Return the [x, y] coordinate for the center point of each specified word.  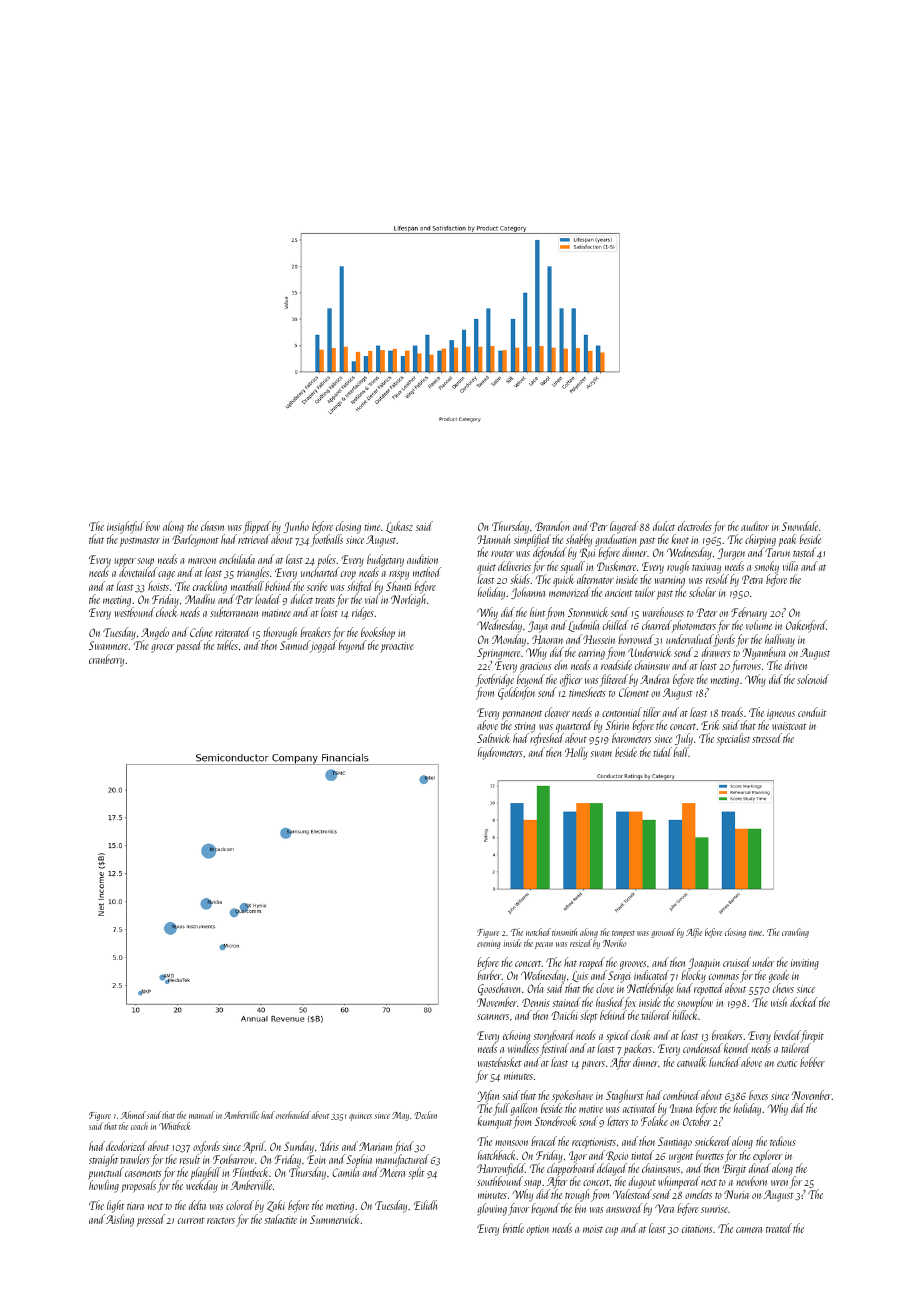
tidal [662, 752]
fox [630, 1003]
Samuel [294, 645]
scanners [493, 1017]
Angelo [155, 634]
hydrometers [500, 753]
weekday [202, 1187]
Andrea [654, 679]
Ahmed [133, 1115]
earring [591, 655]
